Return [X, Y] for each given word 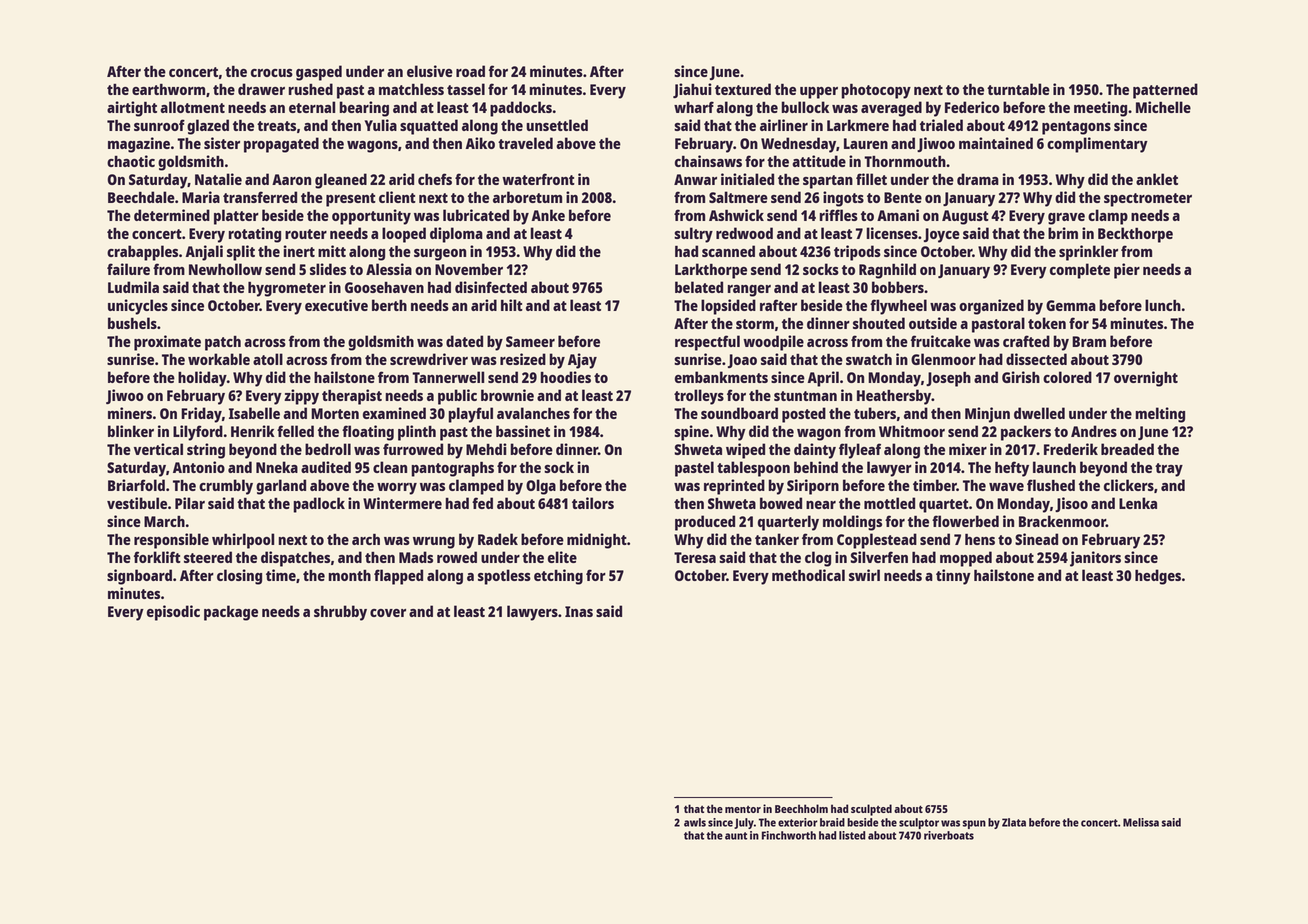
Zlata [1014, 822]
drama [978, 179]
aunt [736, 836]
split [241, 253]
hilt [512, 305]
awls [695, 822]
